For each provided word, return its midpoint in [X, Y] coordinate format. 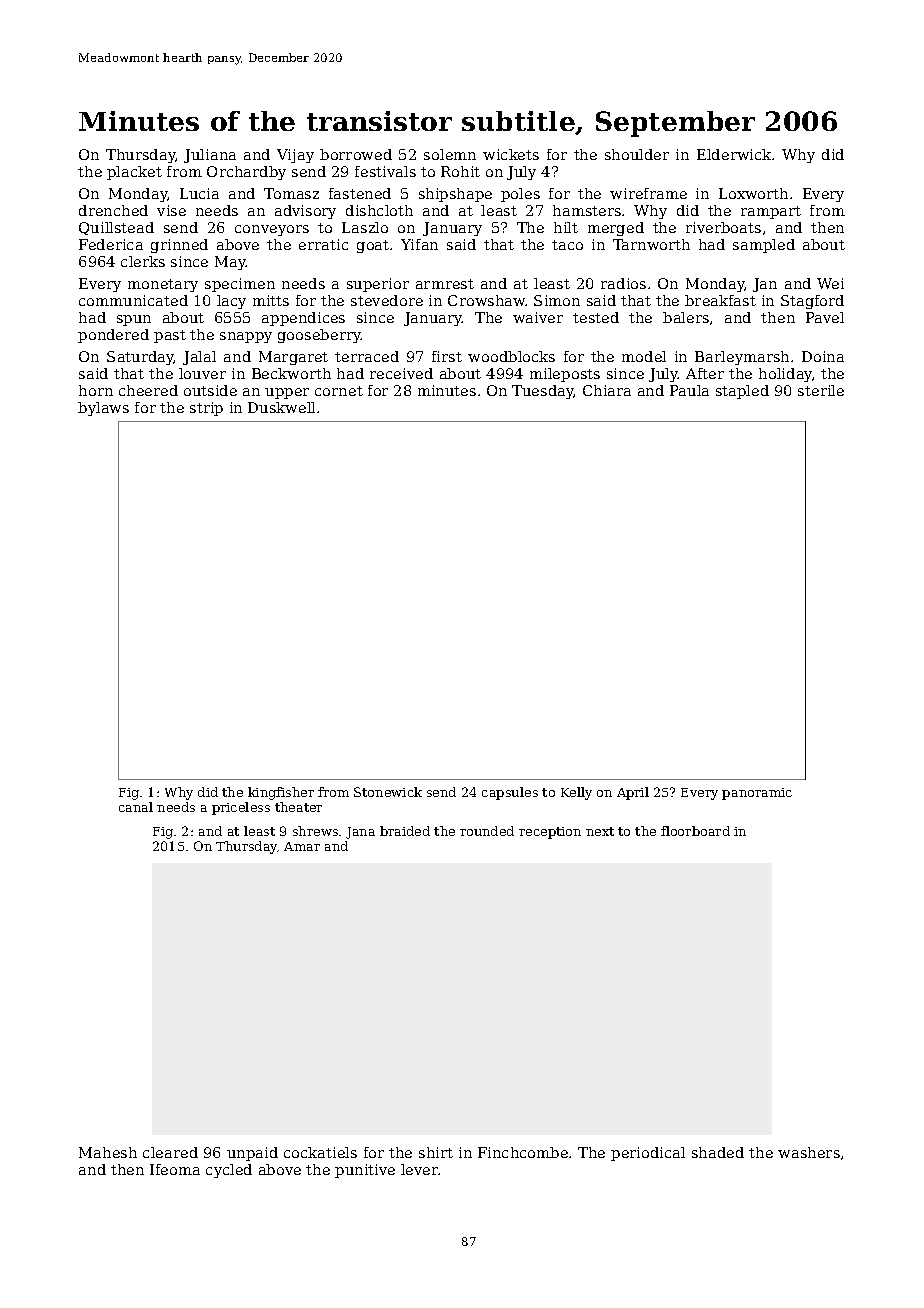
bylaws [103, 409]
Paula [689, 390]
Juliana [210, 156]
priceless [241, 808]
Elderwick [734, 154]
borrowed [356, 154]
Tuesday [543, 392]
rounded [487, 831]
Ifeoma [175, 1169]
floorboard [695, 831]
